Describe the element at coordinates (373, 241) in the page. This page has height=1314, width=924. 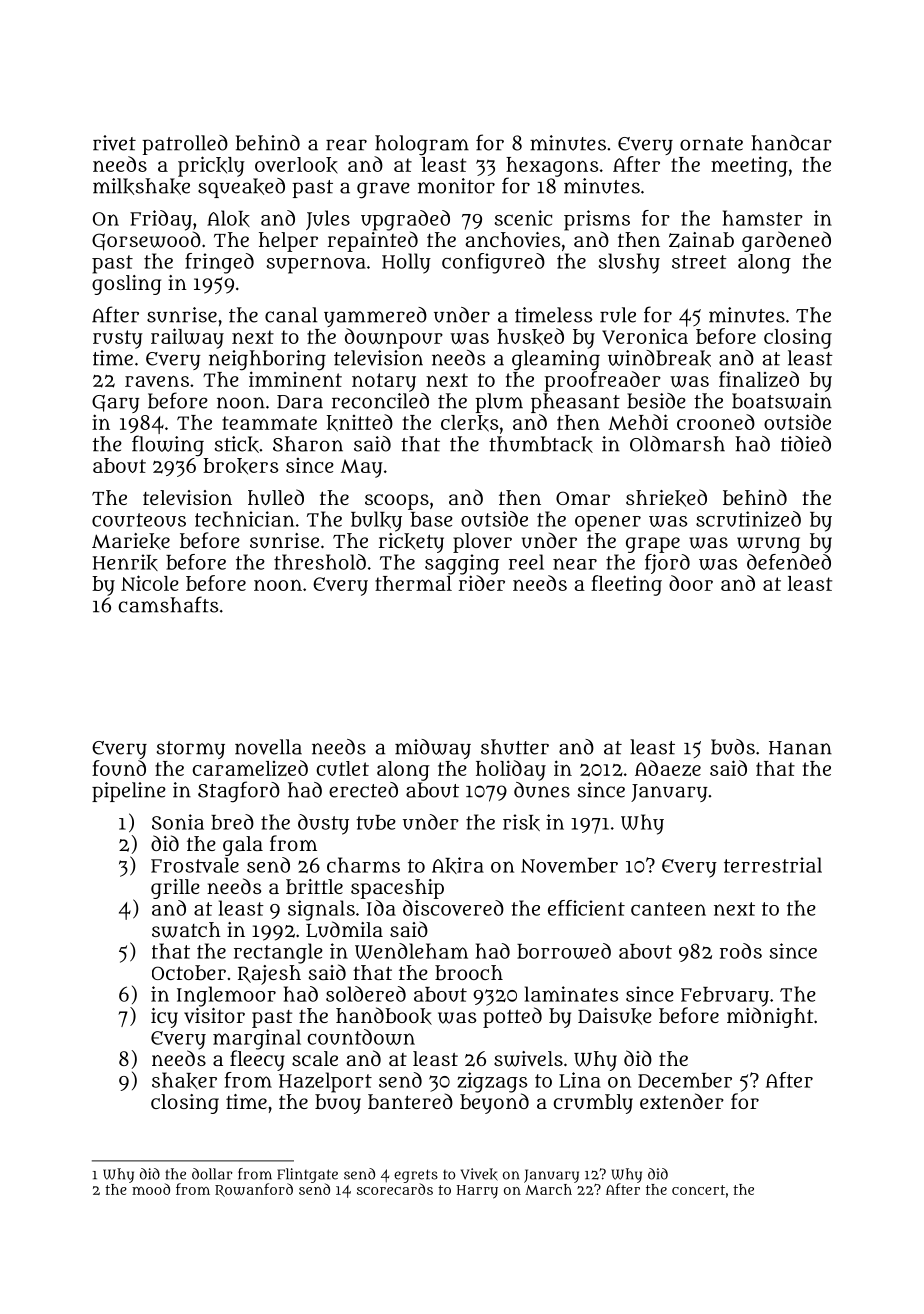
I see `repainted` at that location.
